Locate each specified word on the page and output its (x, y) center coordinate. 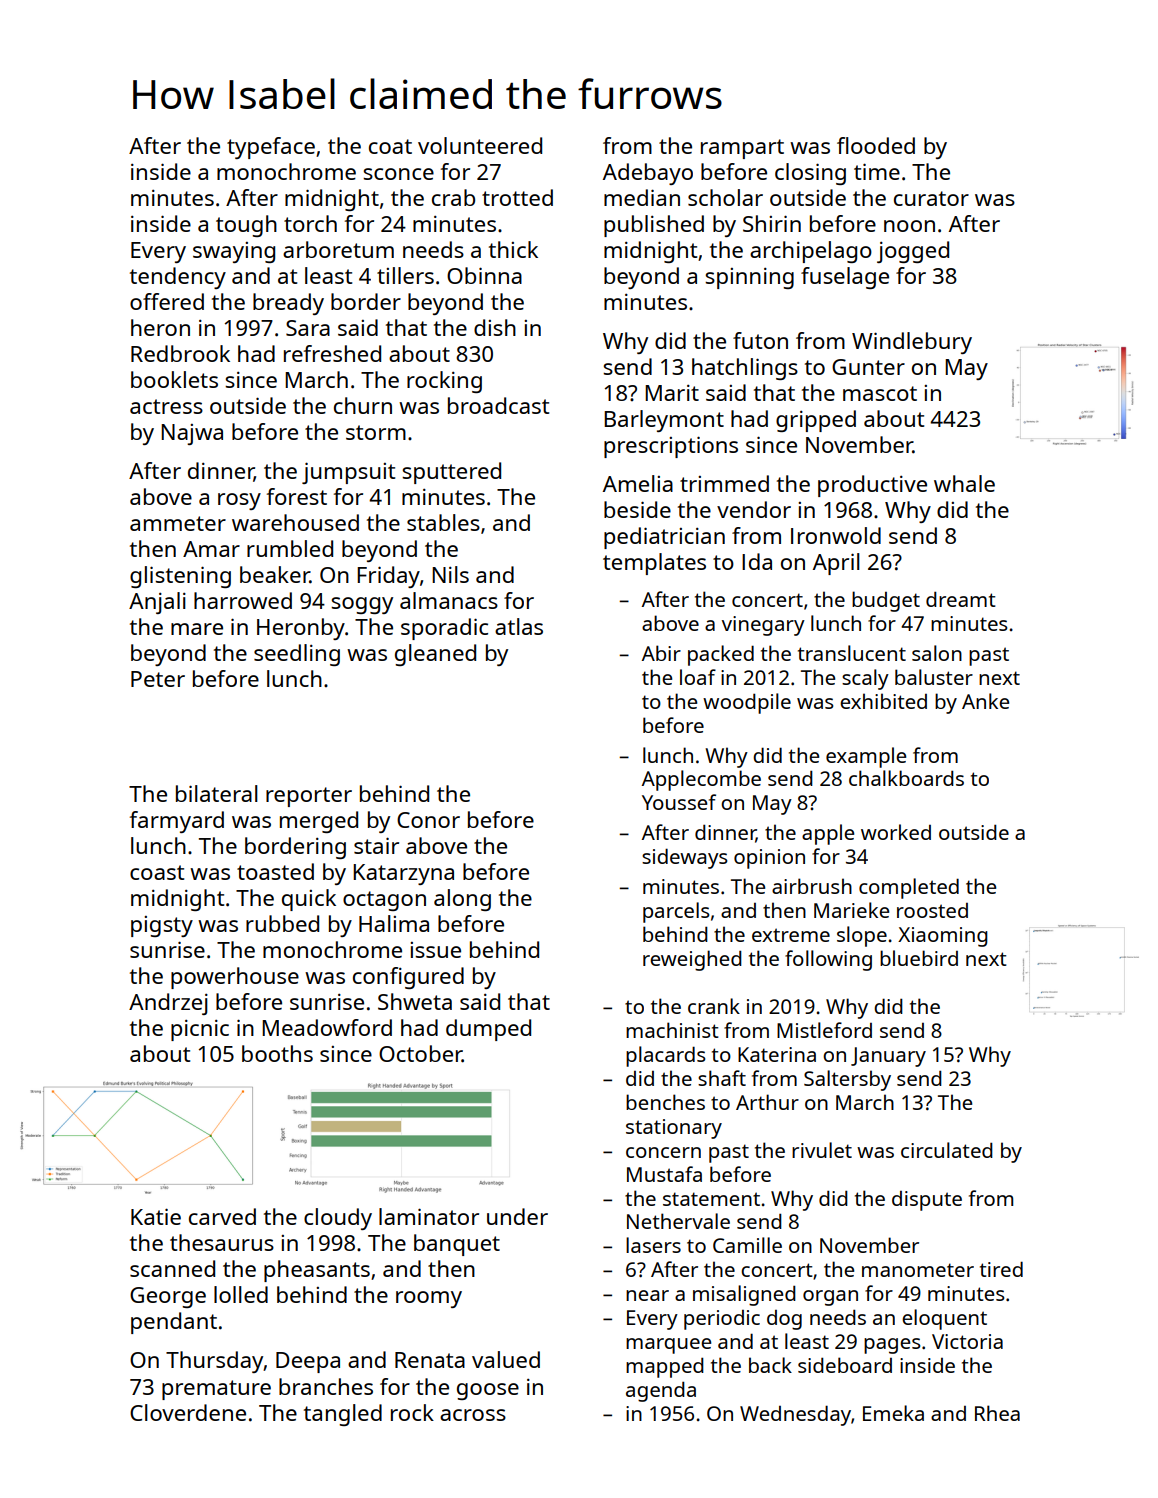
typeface (271, 148)
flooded (876, 145)
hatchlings (745, 369)
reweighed (692, 960)
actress (166, 406)
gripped (816, 421)
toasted (275, 871)
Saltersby (847, 1080)
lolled (241, 1294)
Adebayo (648, 174)
